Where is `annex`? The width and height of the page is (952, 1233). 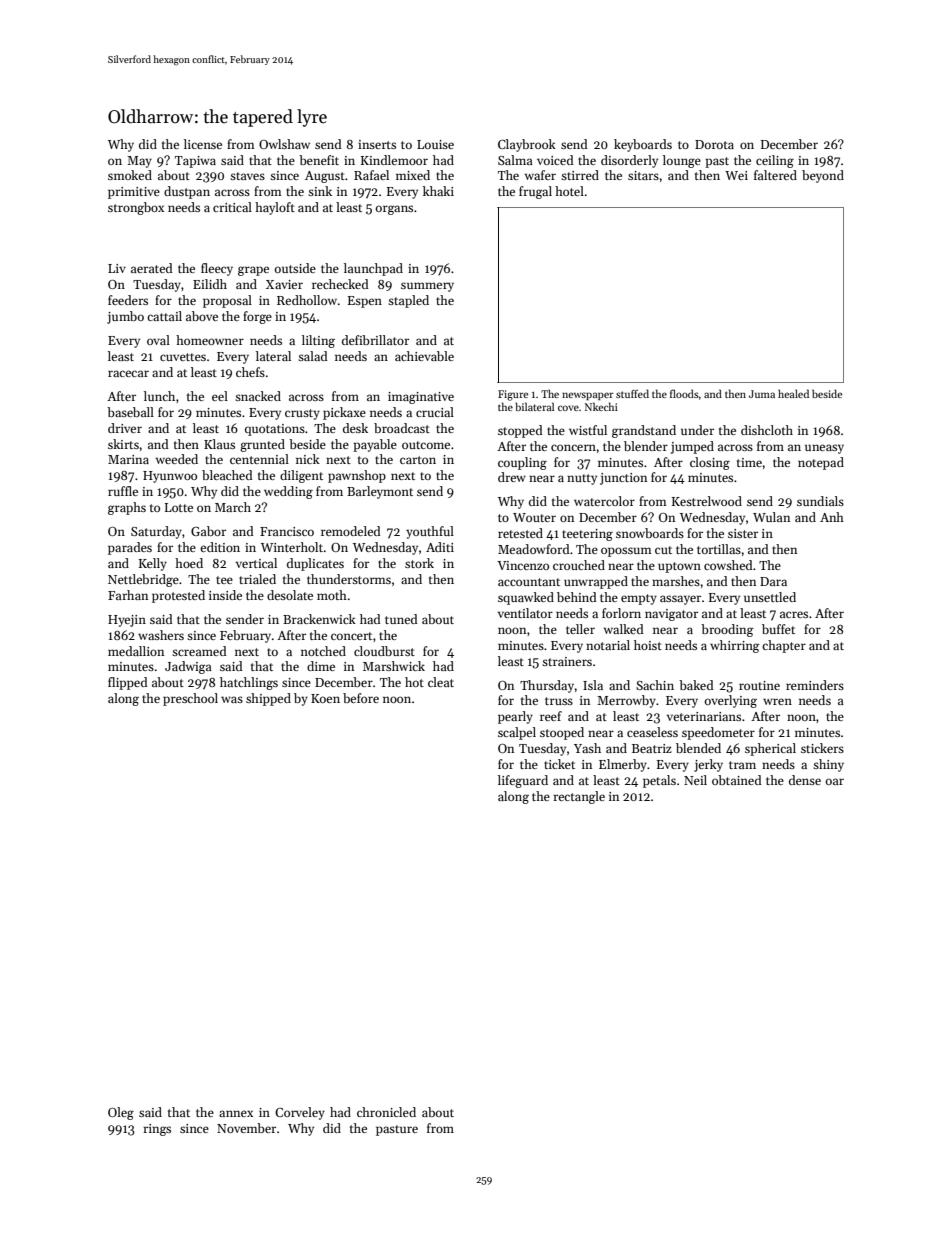
annex is located at coordinates (236, 1113).
